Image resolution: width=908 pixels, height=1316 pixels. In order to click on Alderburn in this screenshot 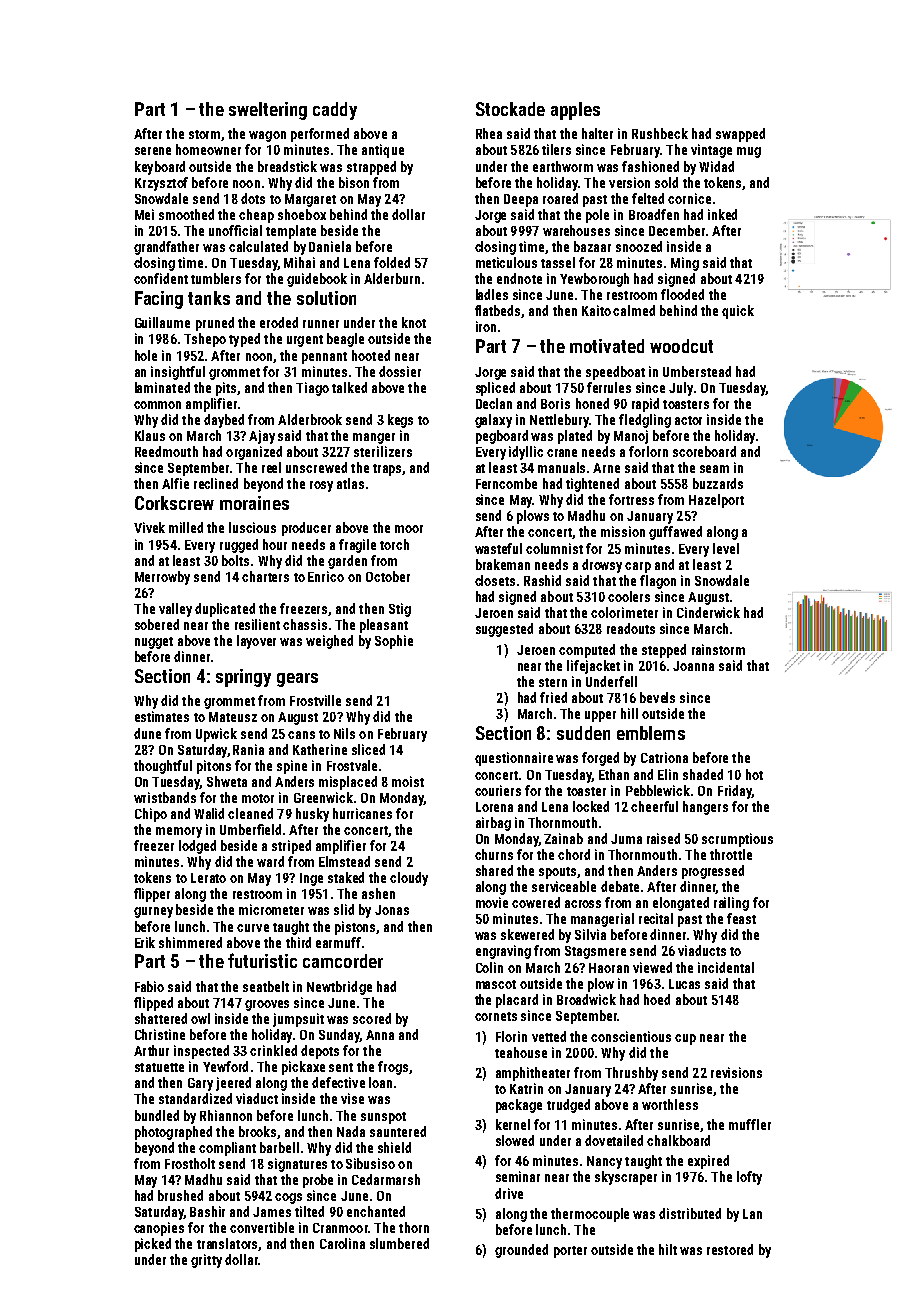, I will do `click(392, 278)`.
